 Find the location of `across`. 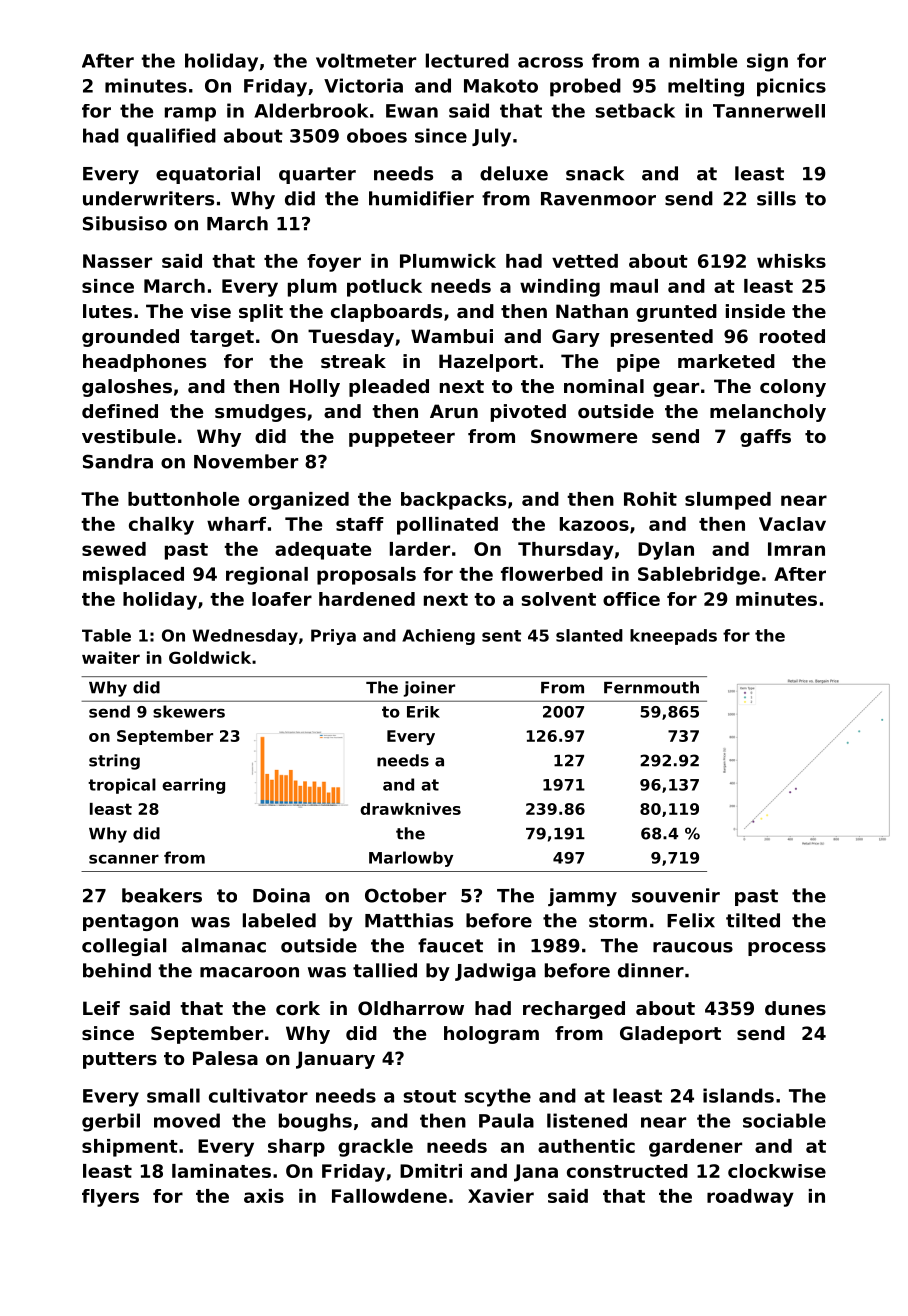

across is located at coordinates (550, 62).
